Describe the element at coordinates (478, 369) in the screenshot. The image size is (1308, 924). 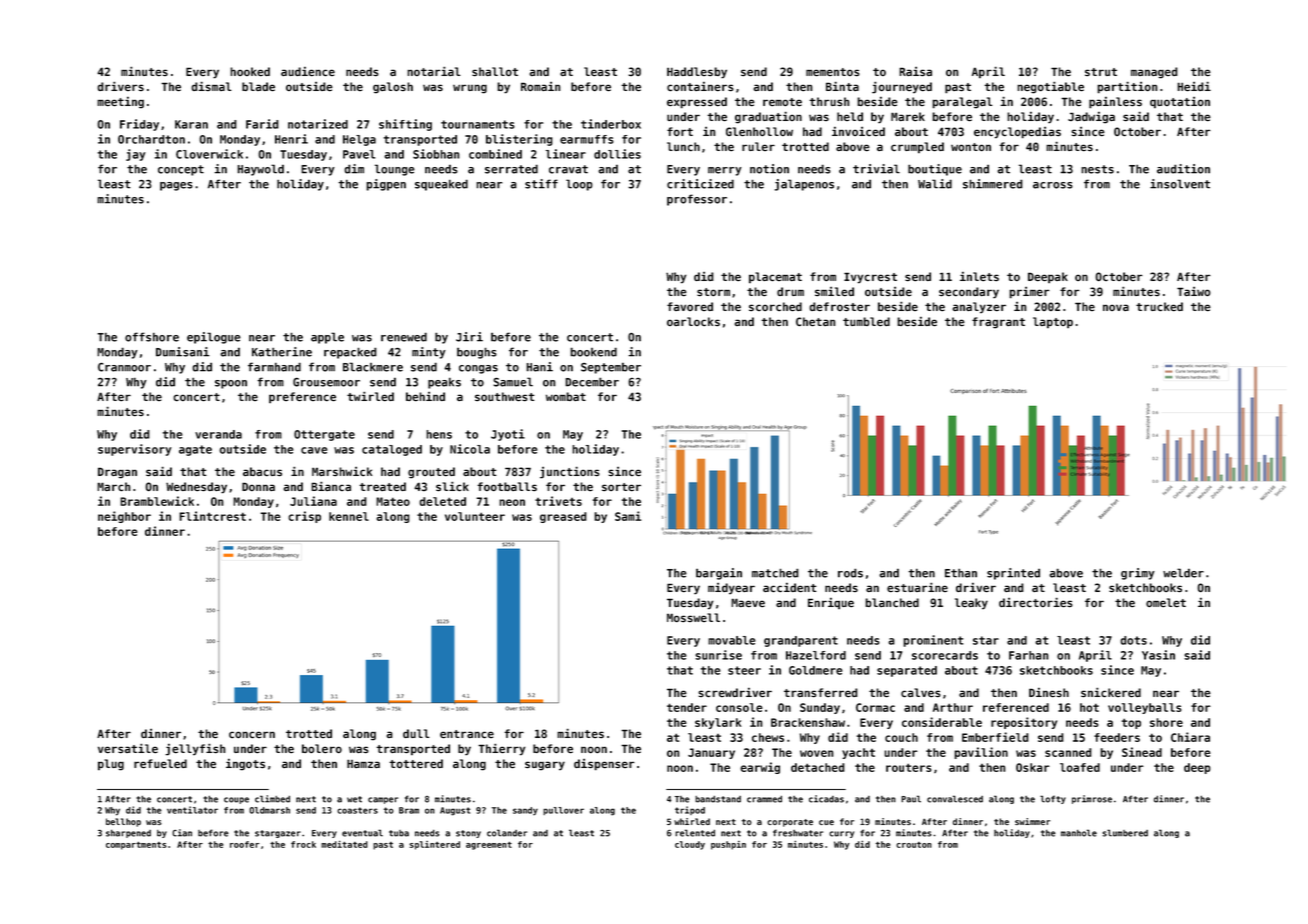
I see `congas` at that location.
